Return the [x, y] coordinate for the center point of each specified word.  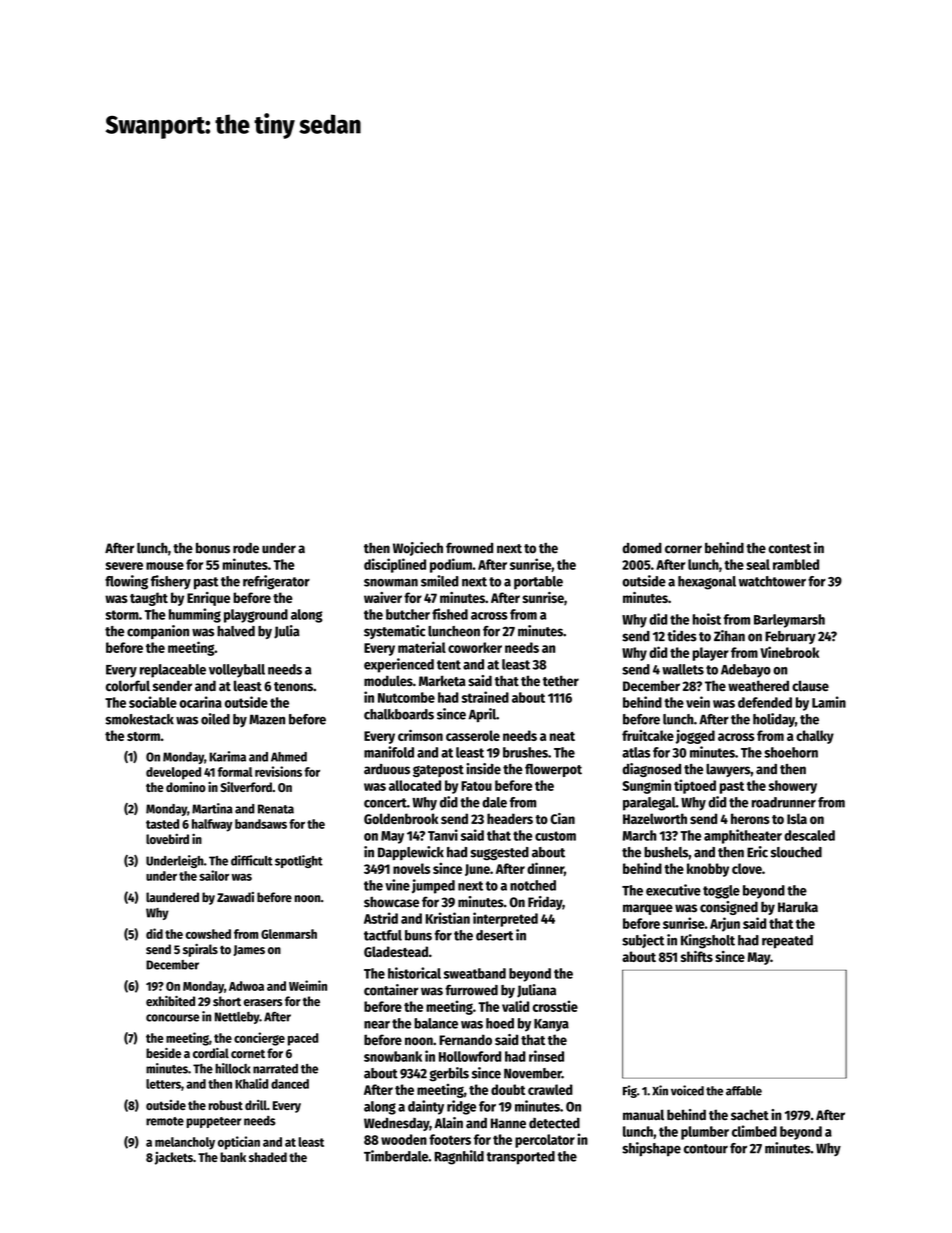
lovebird [167, 838]
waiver [383, 597]
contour [706, 1149]
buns [418, 935]
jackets [174, 1158]
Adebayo [746, 671]
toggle [721, 892]
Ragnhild [459, 1157]
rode [246, 548]
